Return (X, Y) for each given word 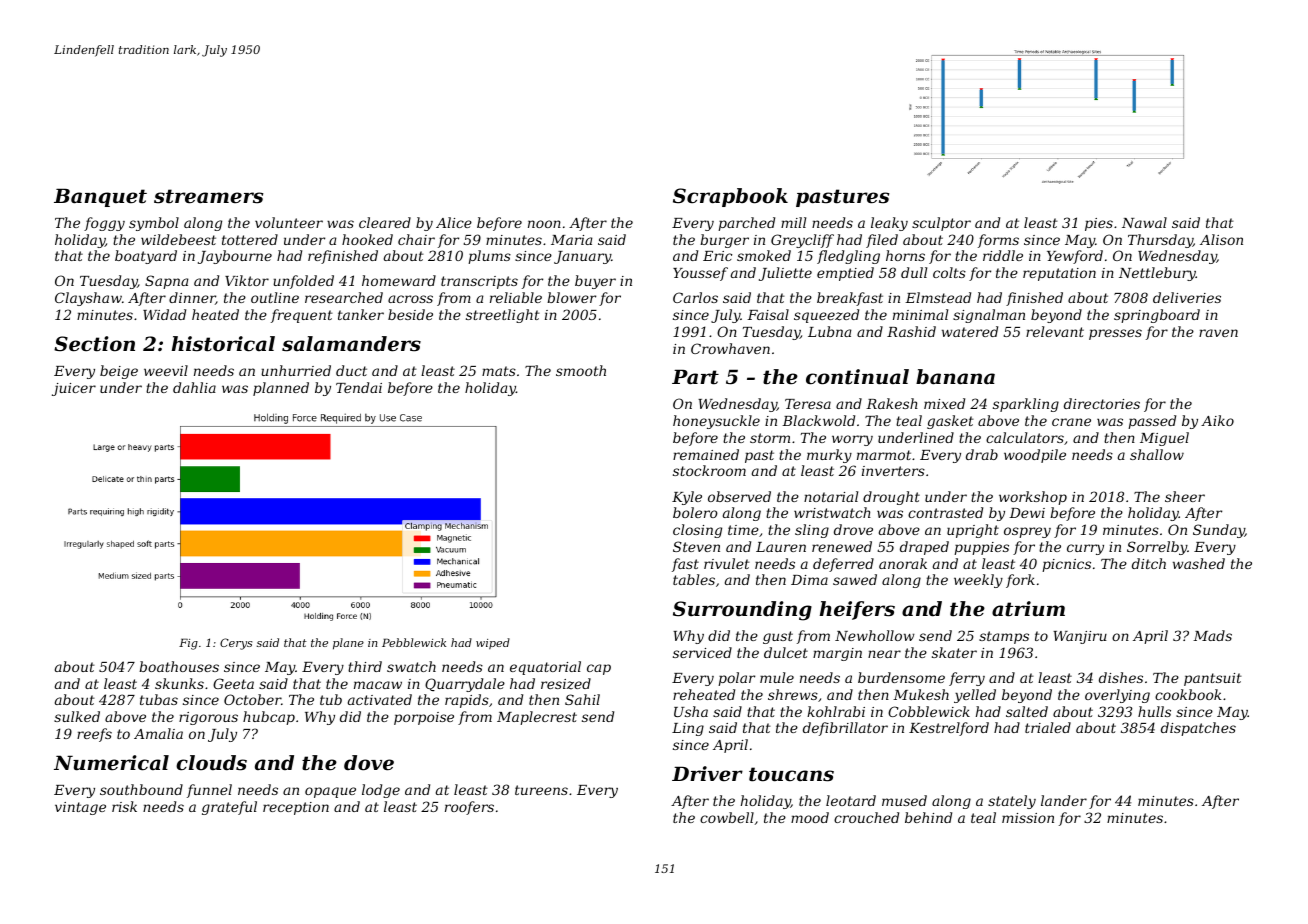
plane (348, 644)
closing (697, 531)
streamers (208, 196)
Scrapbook (730, 197)
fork (1020, 581)
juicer (74, 389)
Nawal (1144, 222)
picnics (1066, 565)
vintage (80, 808)
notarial (831, 496)
